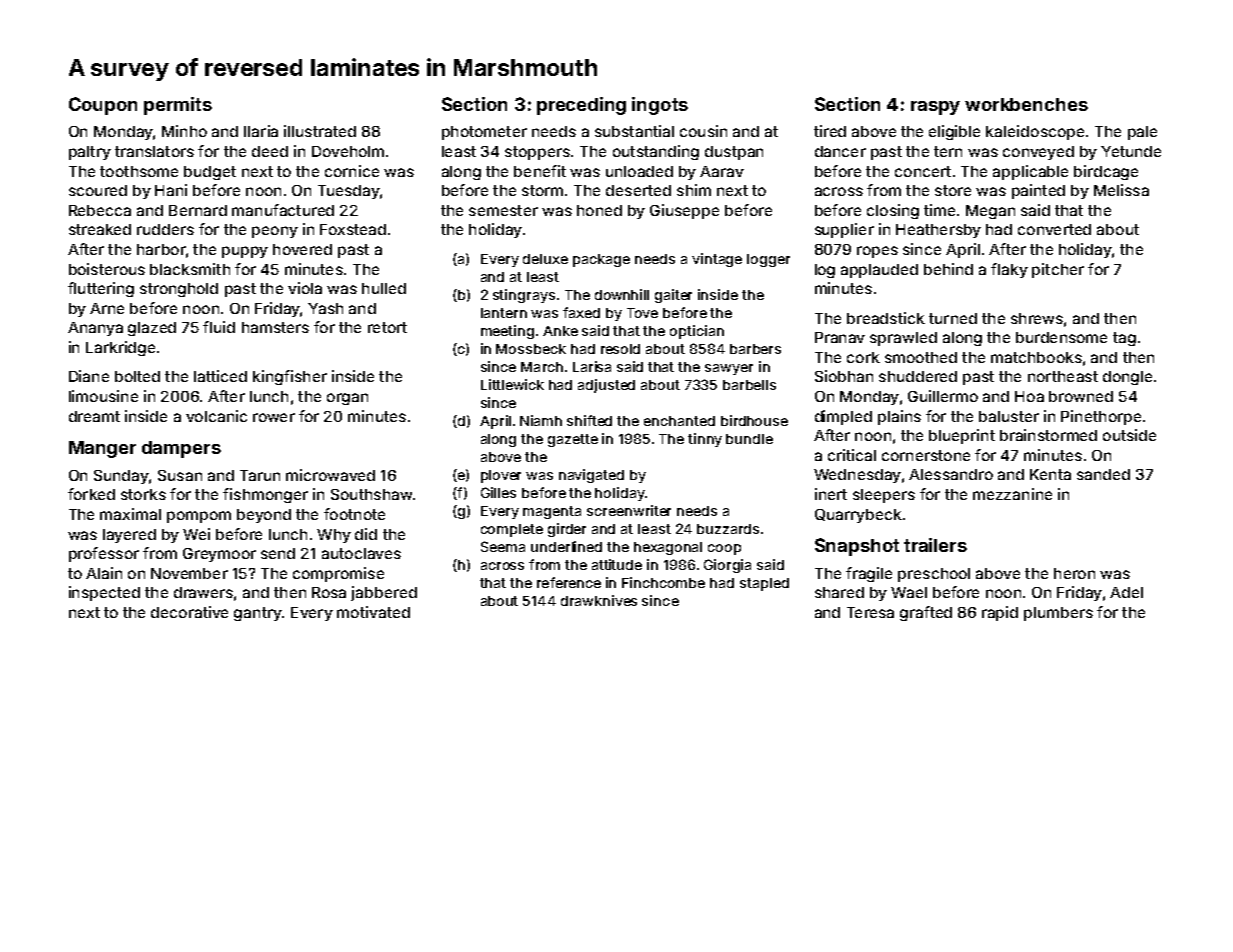 Image resolution: width=1233 pixels, height=952 pixels. Describe the element at coordinates (103, 106) in the screenshot. I see `Coupon` at that location.
